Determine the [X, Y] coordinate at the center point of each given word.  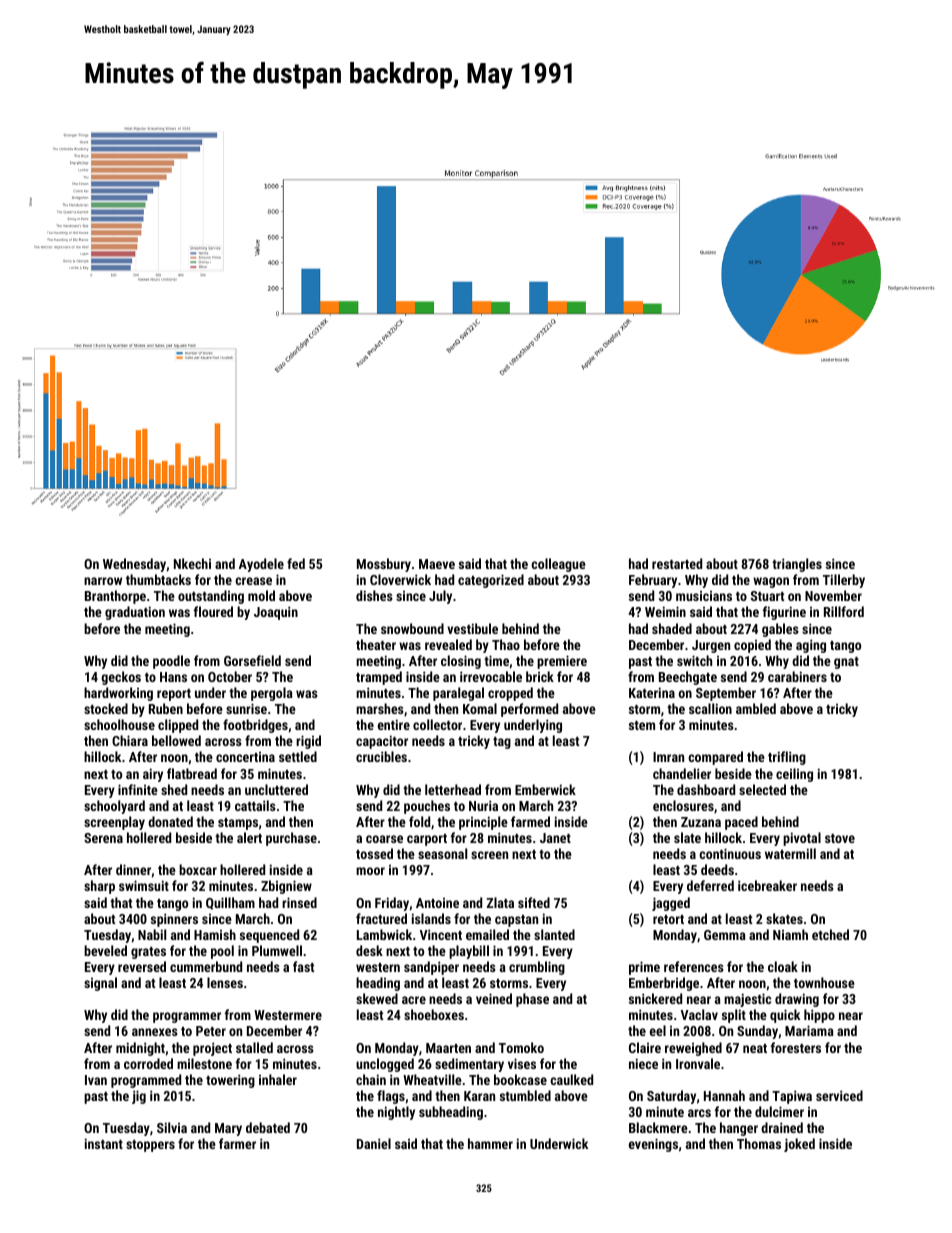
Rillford [844, 611]
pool [222, 952]
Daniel [374, 1143]
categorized [491, 581]
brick [540, 676]
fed [296, 563]
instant [104, 1143]
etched [830, 934]
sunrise [246, 708]
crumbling [537, 968]
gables [780, 630]
